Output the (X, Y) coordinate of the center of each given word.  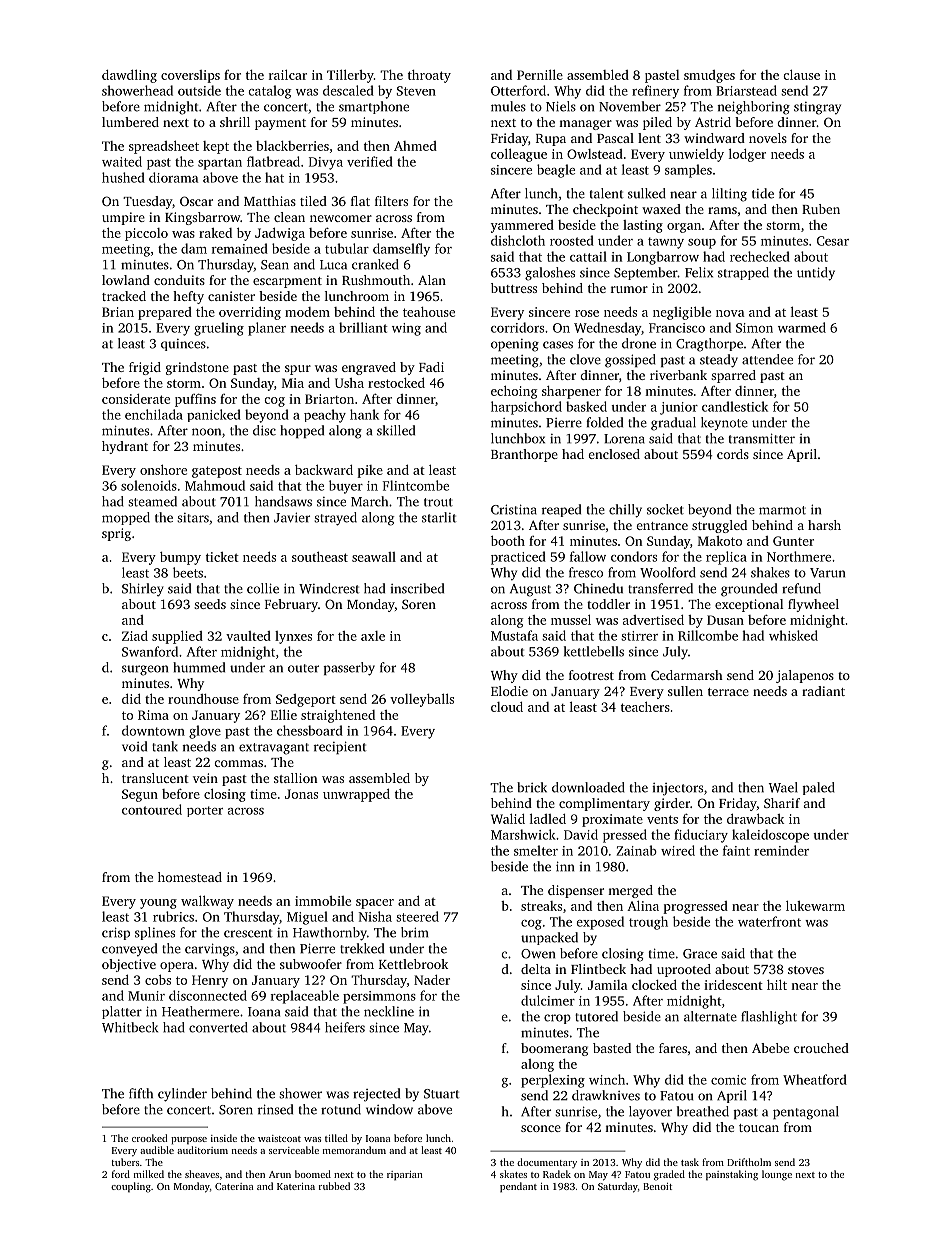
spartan (220, 164)
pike (370, 471)
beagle (556, 171)
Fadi (431, 367)
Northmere (799, 556)
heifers (345, 1027)
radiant (823, 691)
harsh (824, 525)
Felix (699, 272)
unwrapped (356, 795)
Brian (118, 312)
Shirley (143, 590)
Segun (140, 795)
